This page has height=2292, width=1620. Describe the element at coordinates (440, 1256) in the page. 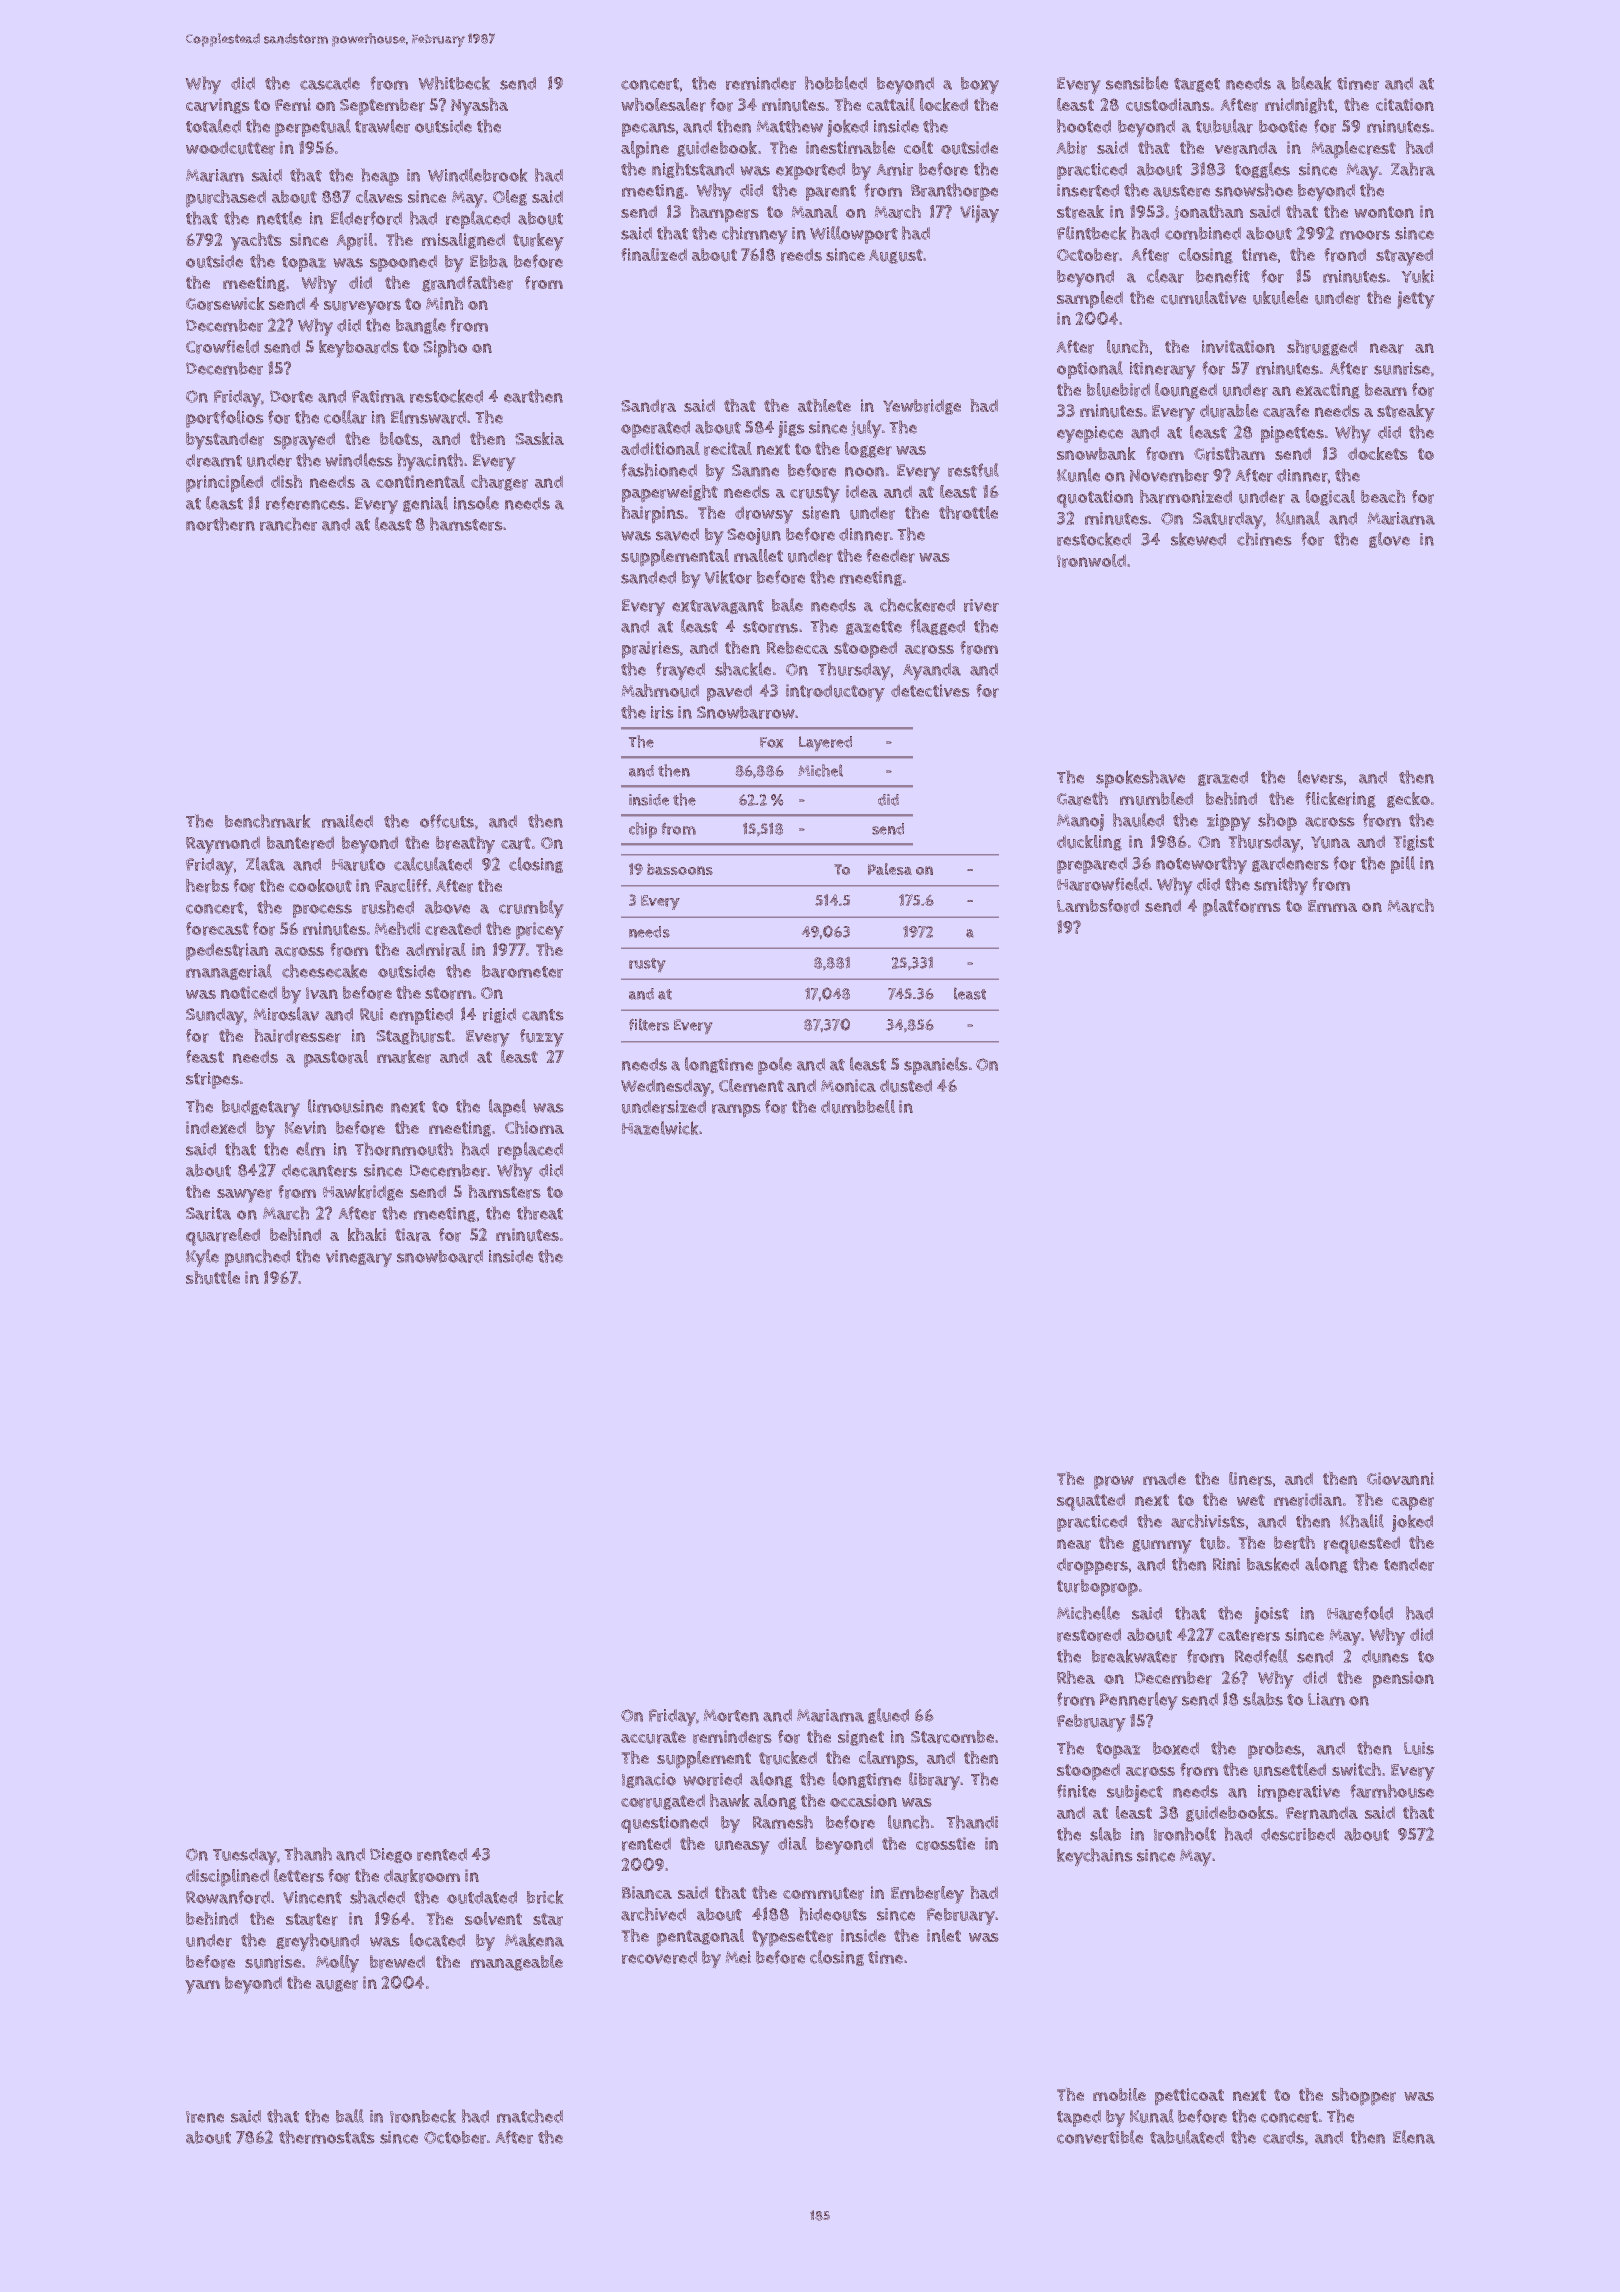

I see `snowboard` at that location.
